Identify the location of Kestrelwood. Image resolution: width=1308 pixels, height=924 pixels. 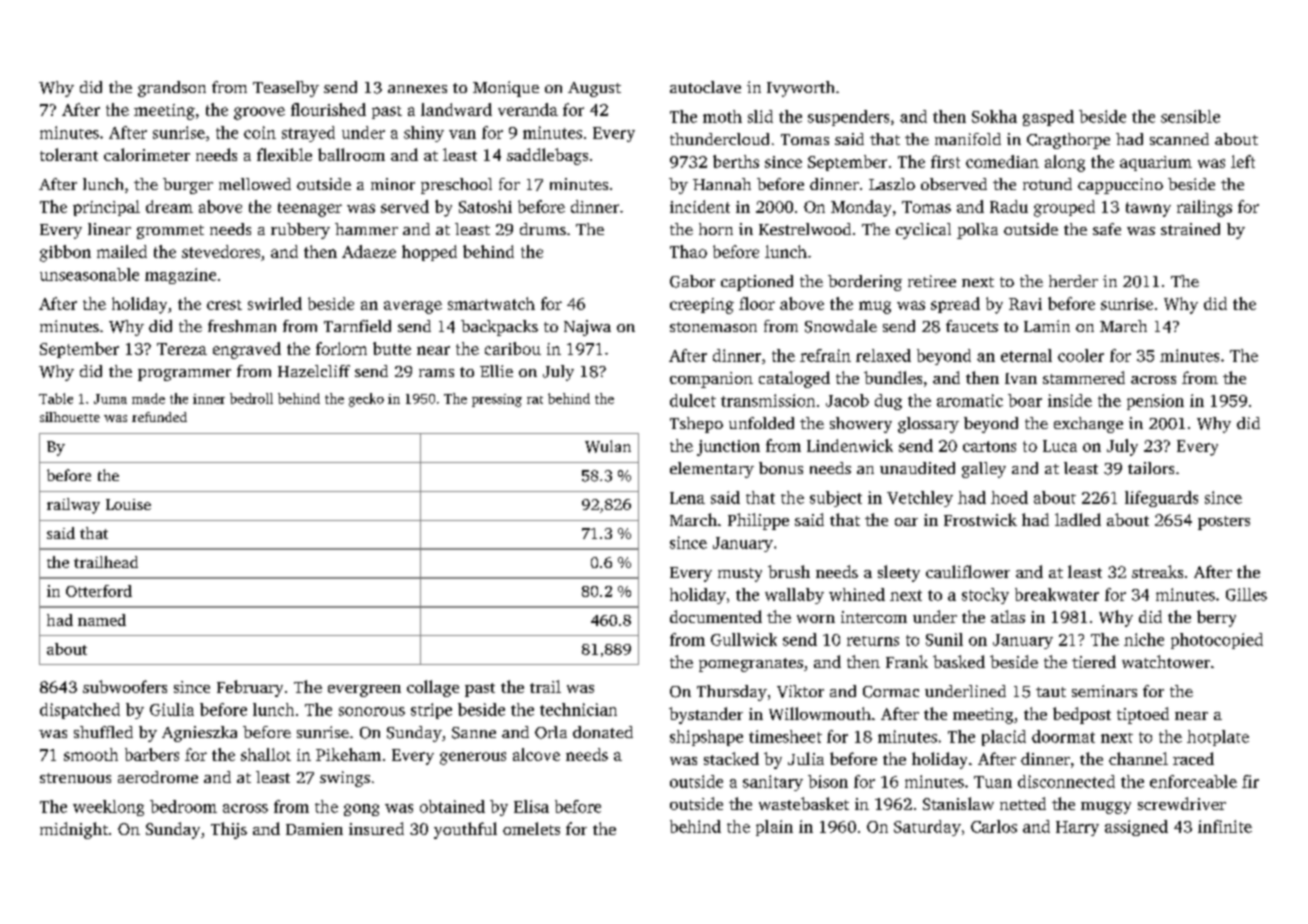
(805, 229).
